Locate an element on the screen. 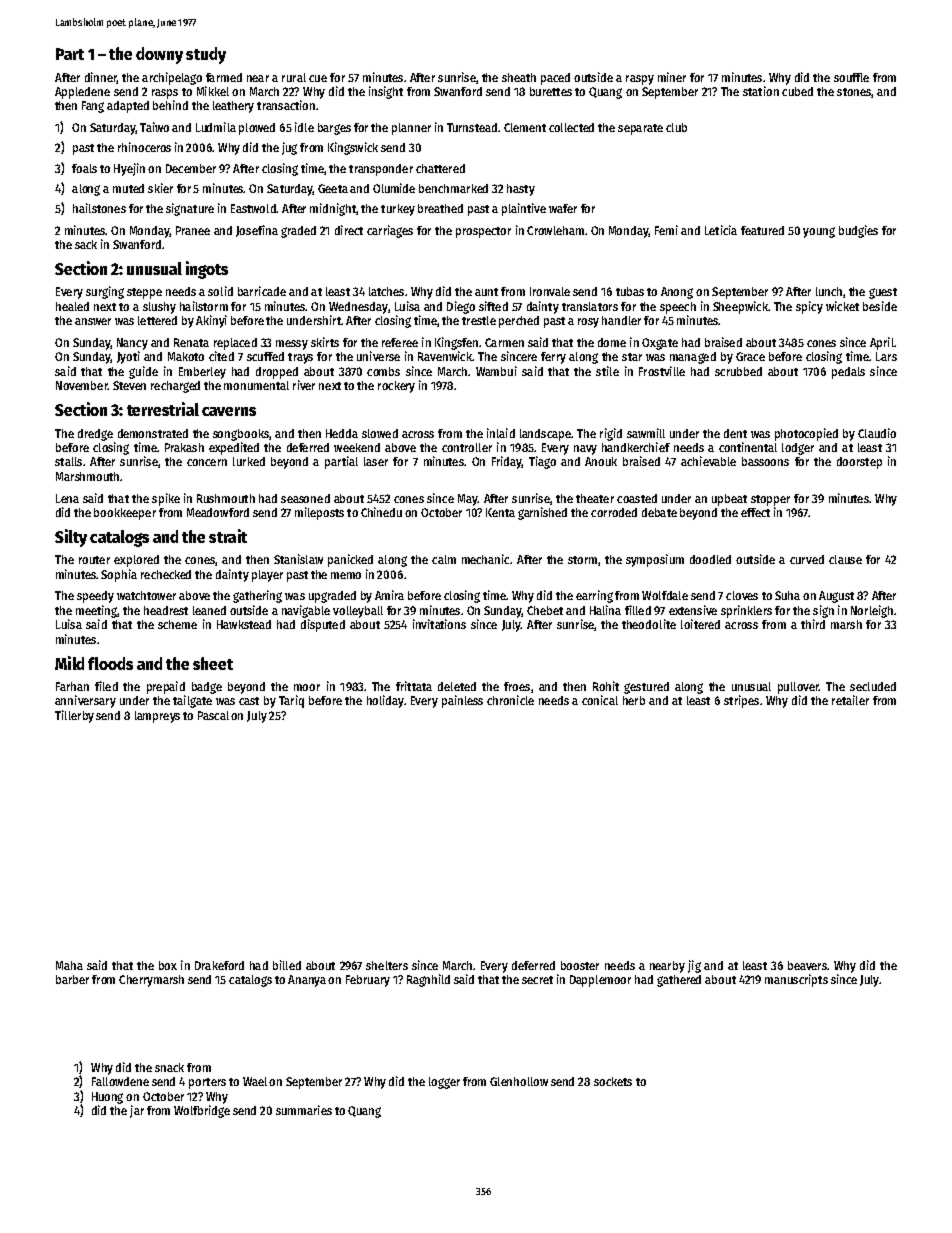 This screenshot has width=952, height=1233. rasps is located at coordinates (165, 94).
